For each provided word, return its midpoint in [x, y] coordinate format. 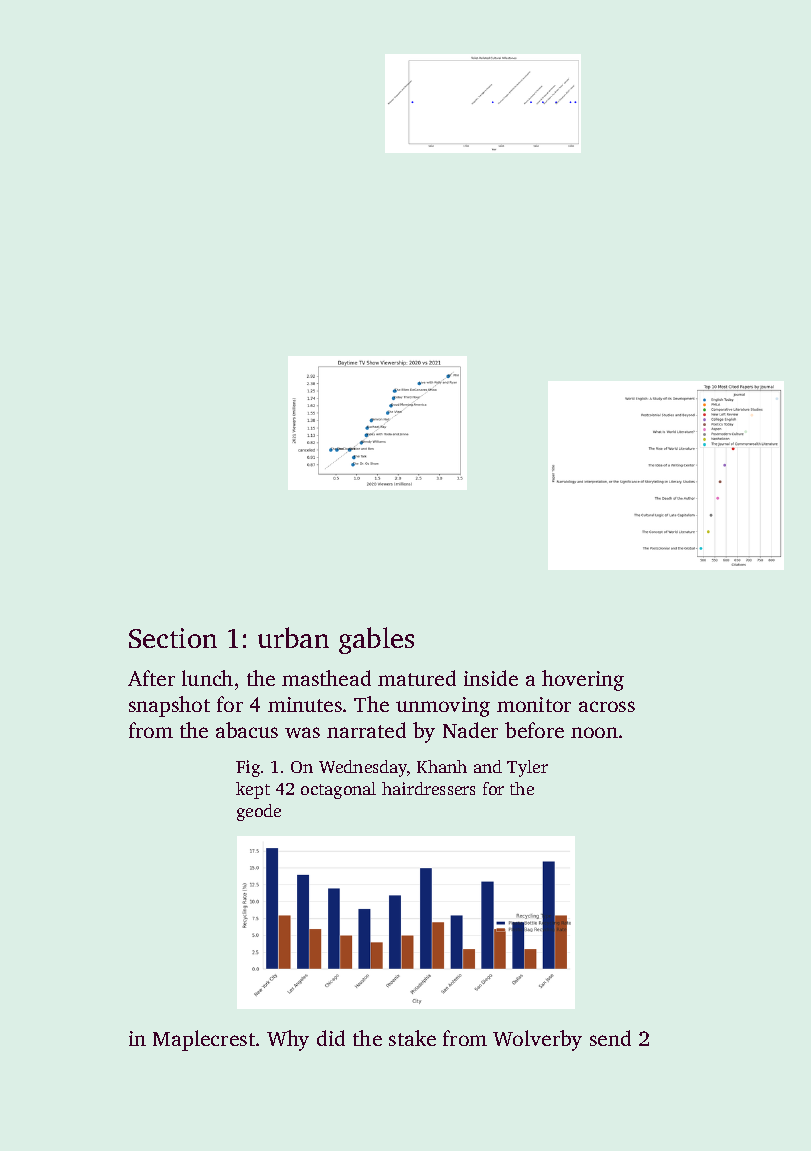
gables [376, 640]
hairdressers [428, 788]
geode [259, 812]
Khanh [442, 766]
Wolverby [537, 1040]
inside [491, 678]
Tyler [527, 768]
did [331, 1038]
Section [173, 638]
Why [288, 1040]
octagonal [338, 790]
